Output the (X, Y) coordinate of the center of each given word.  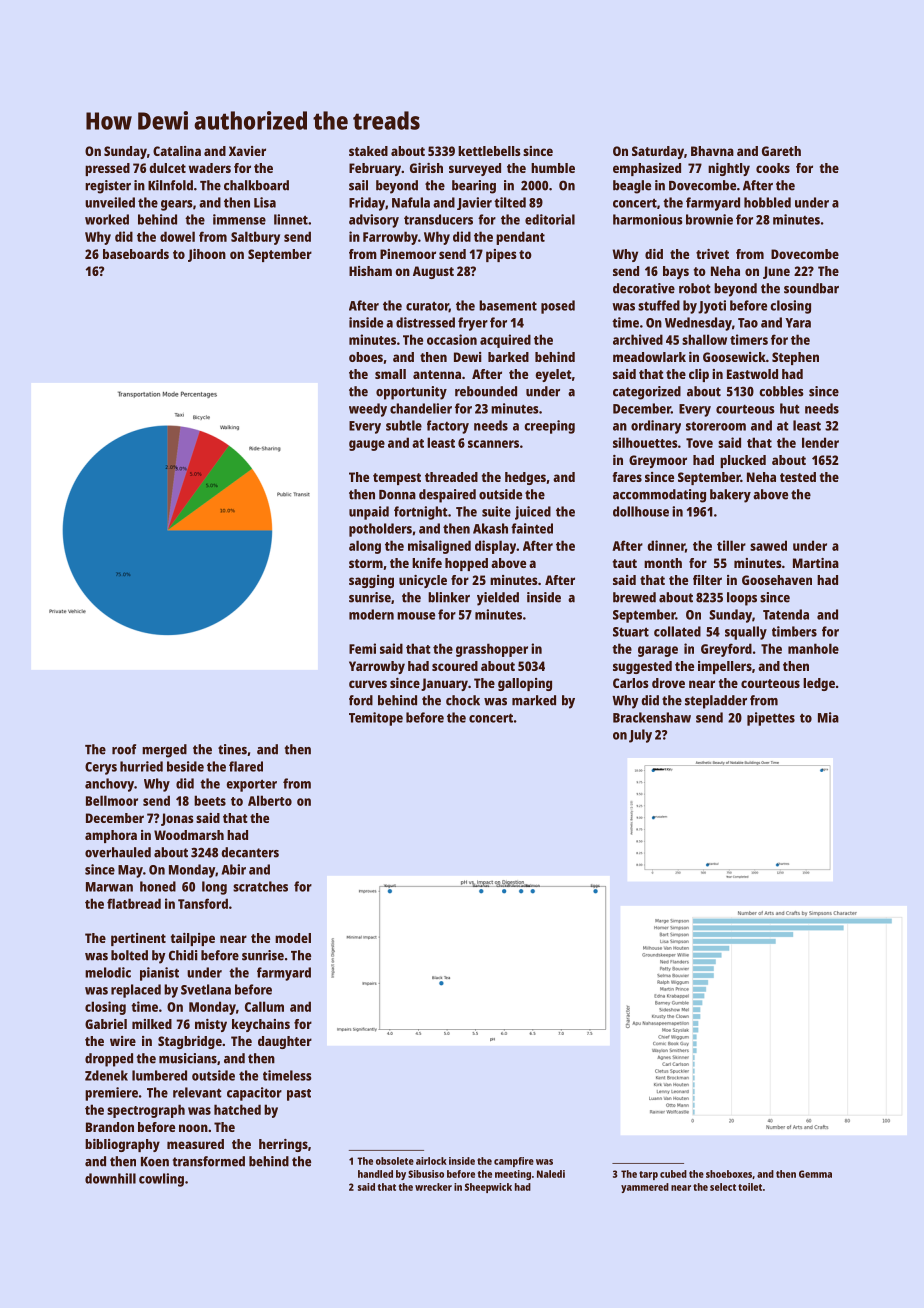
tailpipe (193, 939)
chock (463, 700)
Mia (828, 717)
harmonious (648, 219)
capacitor (254, 1094)
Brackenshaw (652, 717)
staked (368, 151)
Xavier (247, 151)
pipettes (771, 719)
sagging (371, 581)
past (299, 1095)
